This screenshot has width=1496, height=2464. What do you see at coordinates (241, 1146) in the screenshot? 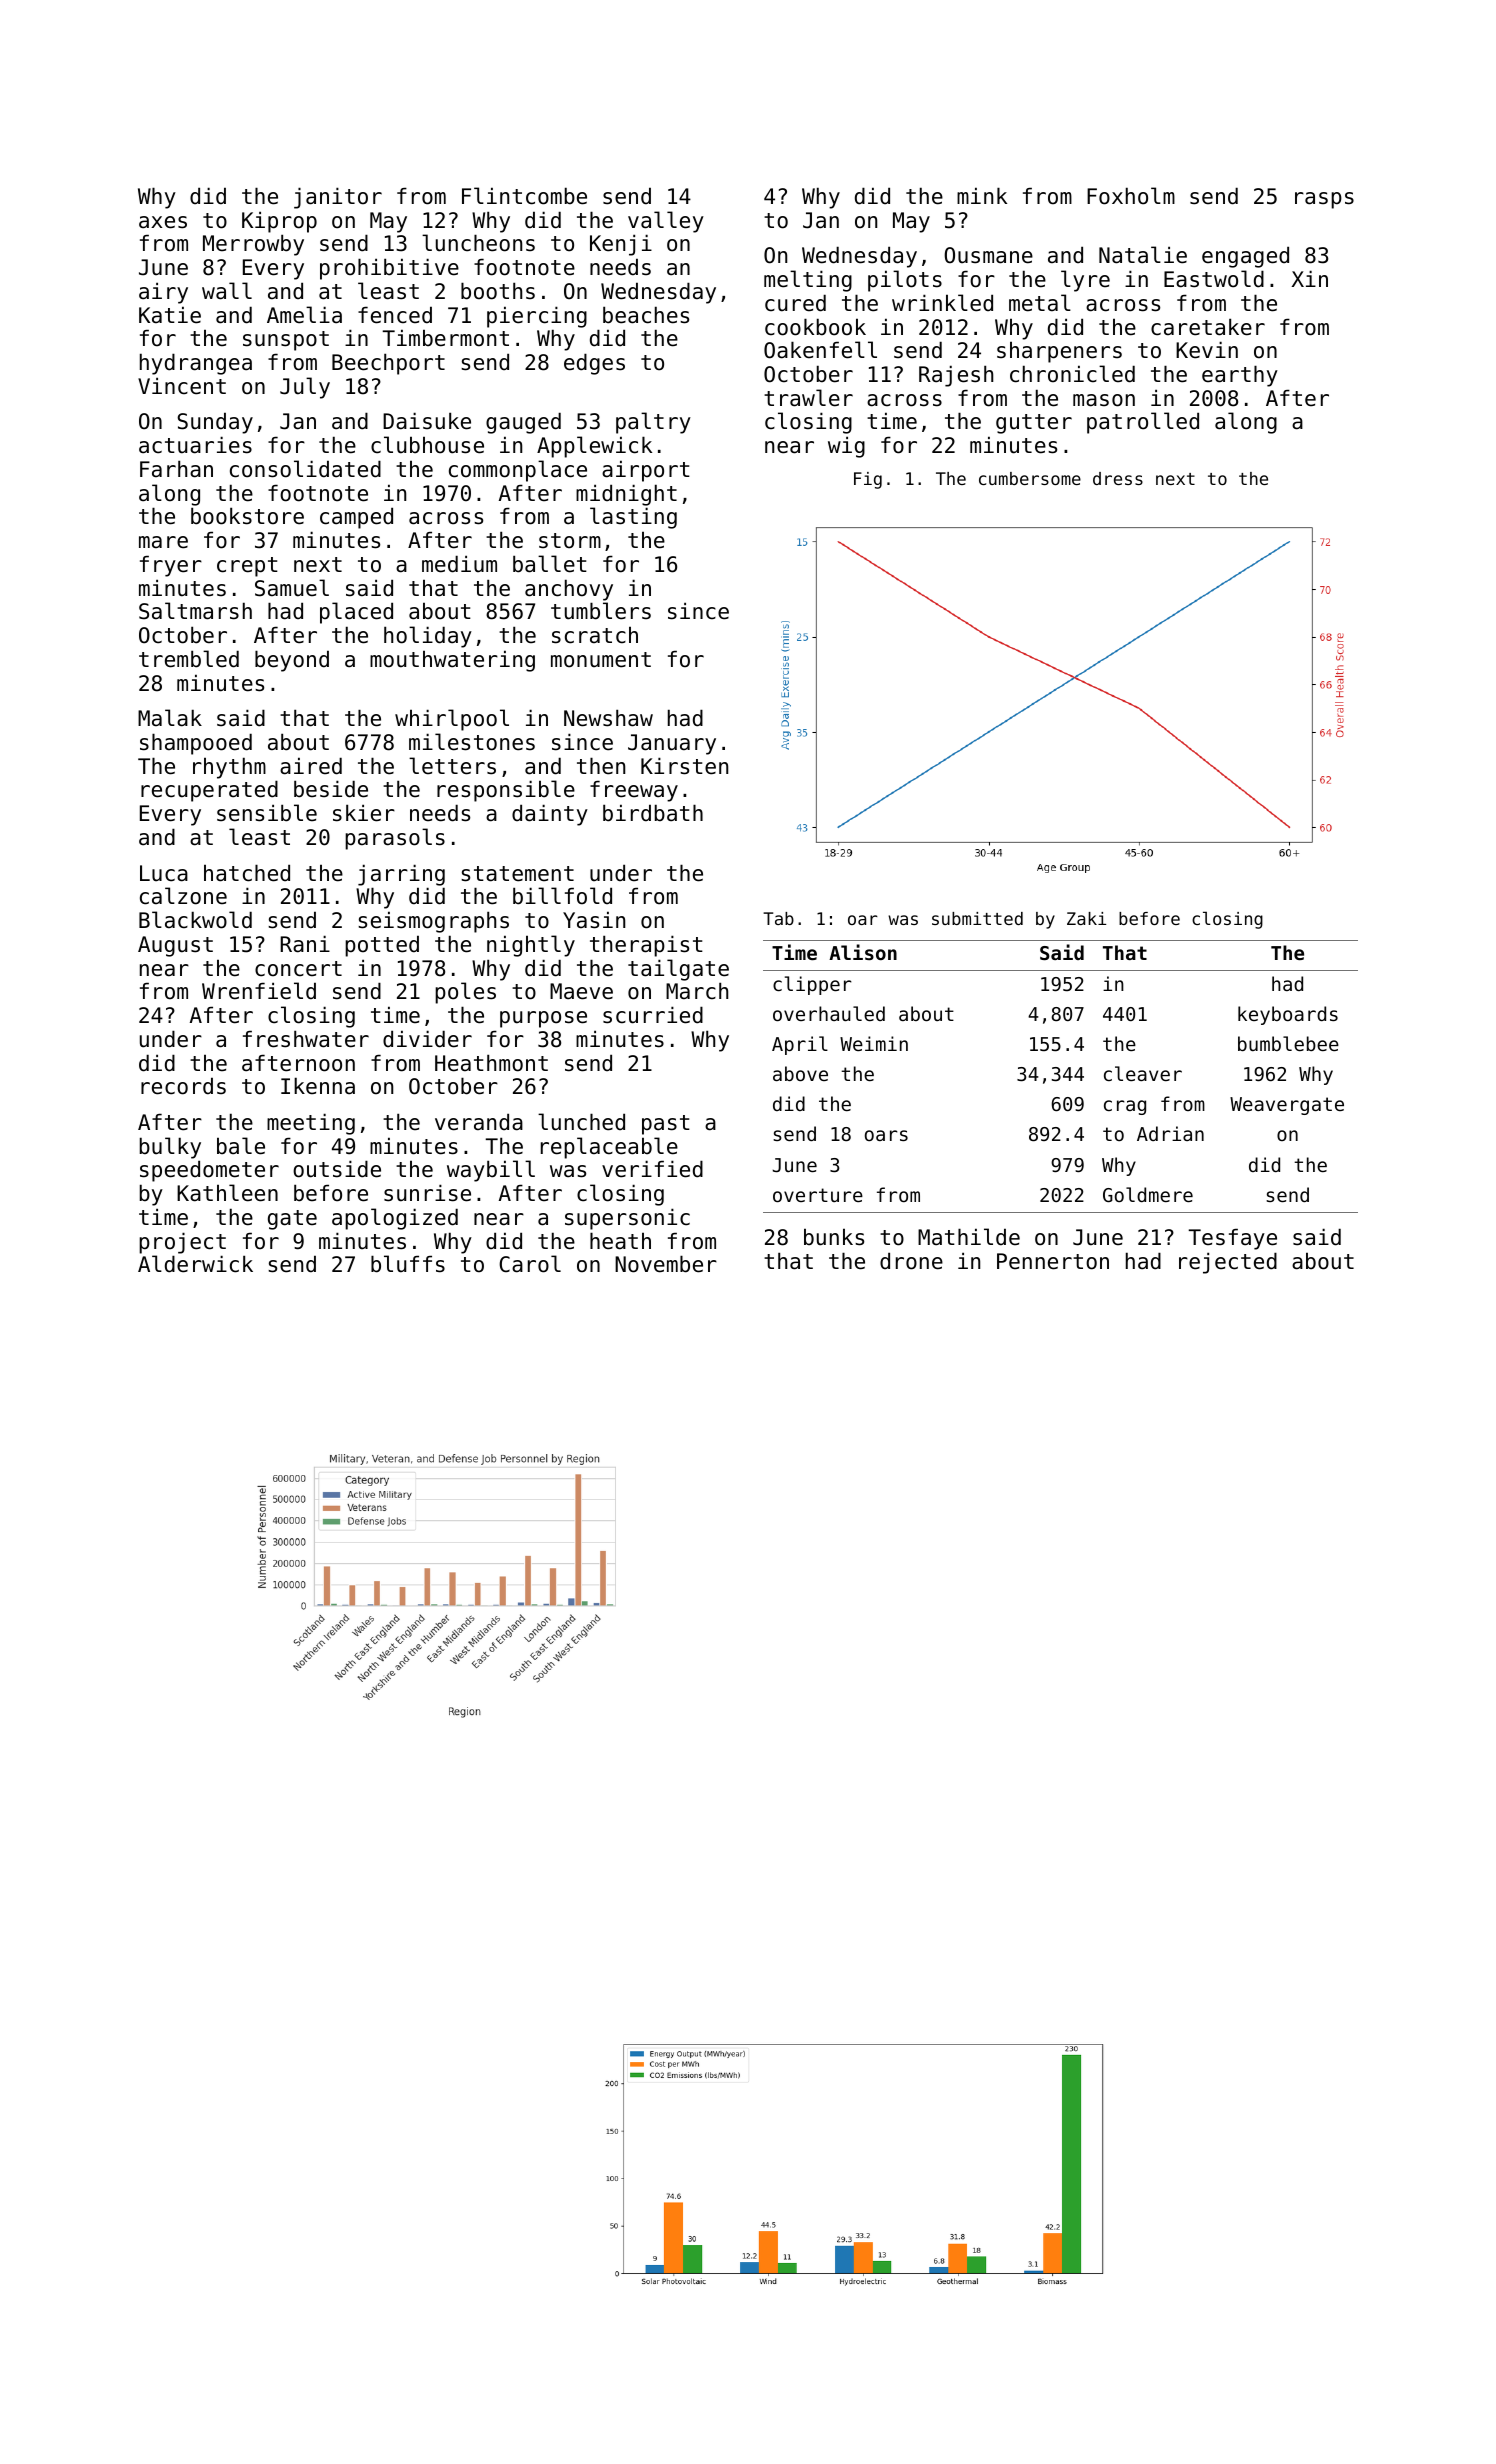
I see `bale` at bounding box center [241, 1146].
